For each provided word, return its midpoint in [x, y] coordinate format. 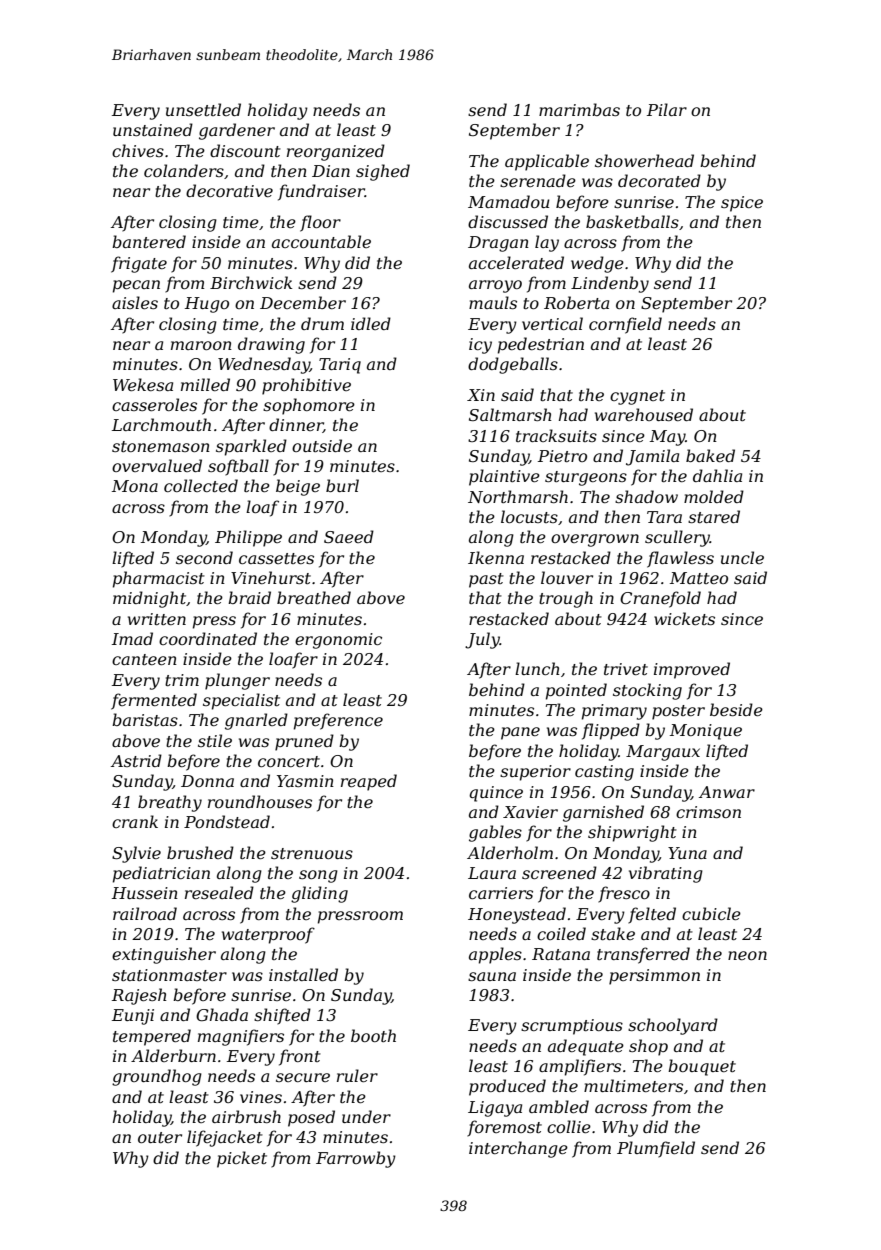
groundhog [157, 1077]
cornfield [625, 325]
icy [480, 346]
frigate [139, 264]
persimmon [654, 977]
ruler [357, 1075]
